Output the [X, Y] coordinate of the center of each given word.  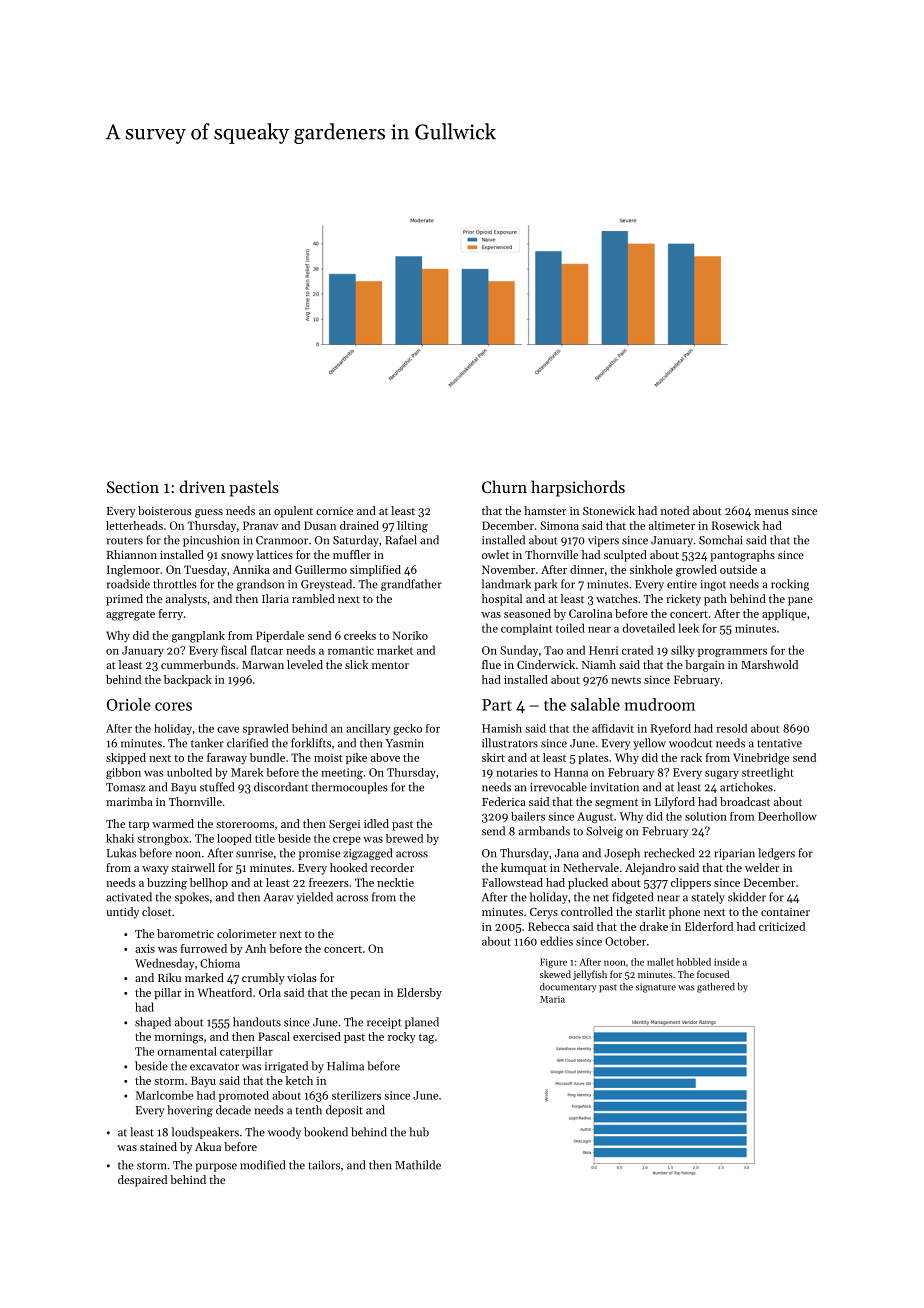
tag [426, 1038]
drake [654, 926]
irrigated [286, 1067]
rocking [790, 585]
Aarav [279, 897]
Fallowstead [512, 882]
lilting [412, 527]
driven [202, 486]
